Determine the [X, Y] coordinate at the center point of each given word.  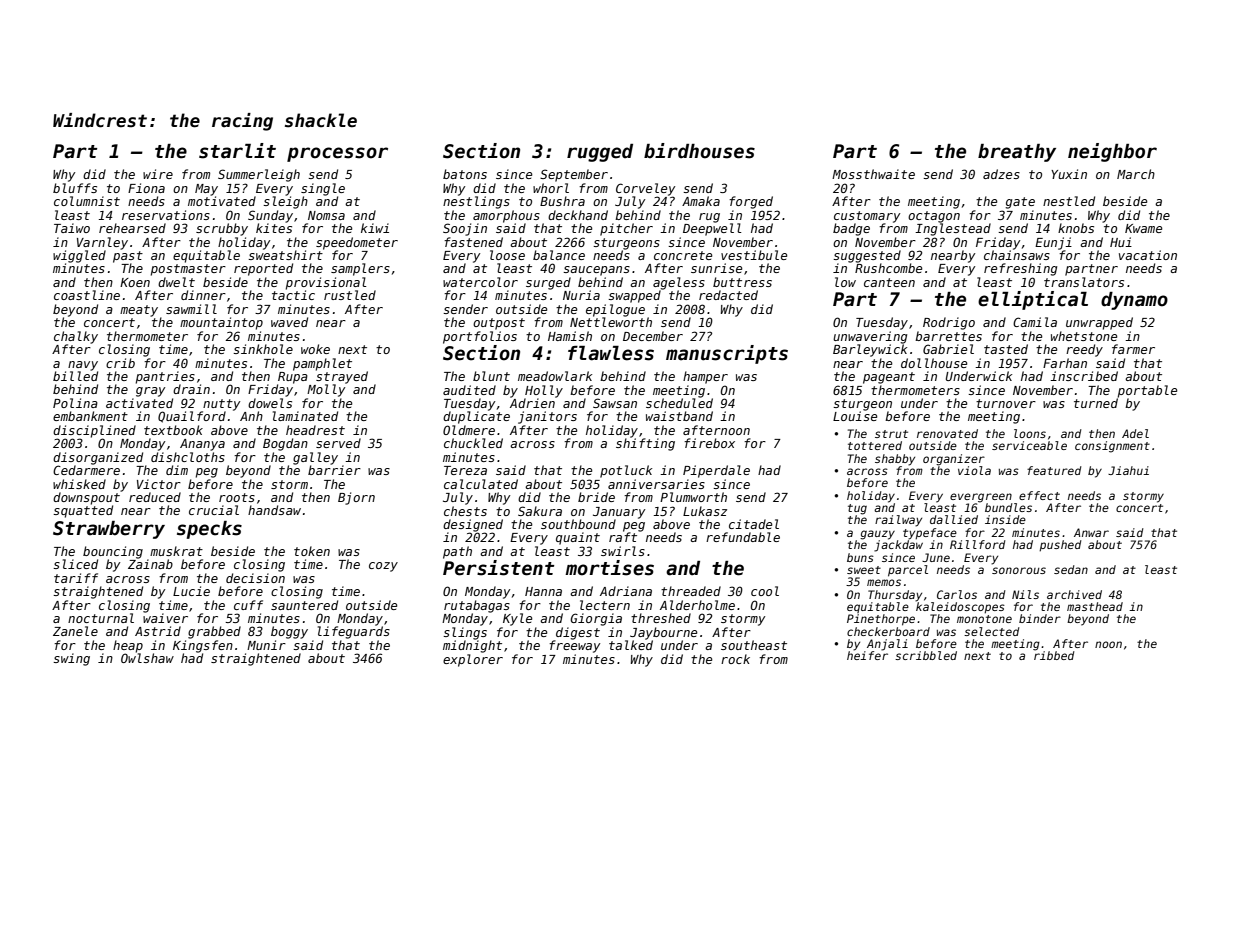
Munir [266, 645]
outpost [499, 324]
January [619, 513]
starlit [237, 151]
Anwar [1091, 532]
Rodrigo [949, 323]
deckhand [578, 215]
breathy [1017, 153]
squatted [83, 511]
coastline [87, 295]
